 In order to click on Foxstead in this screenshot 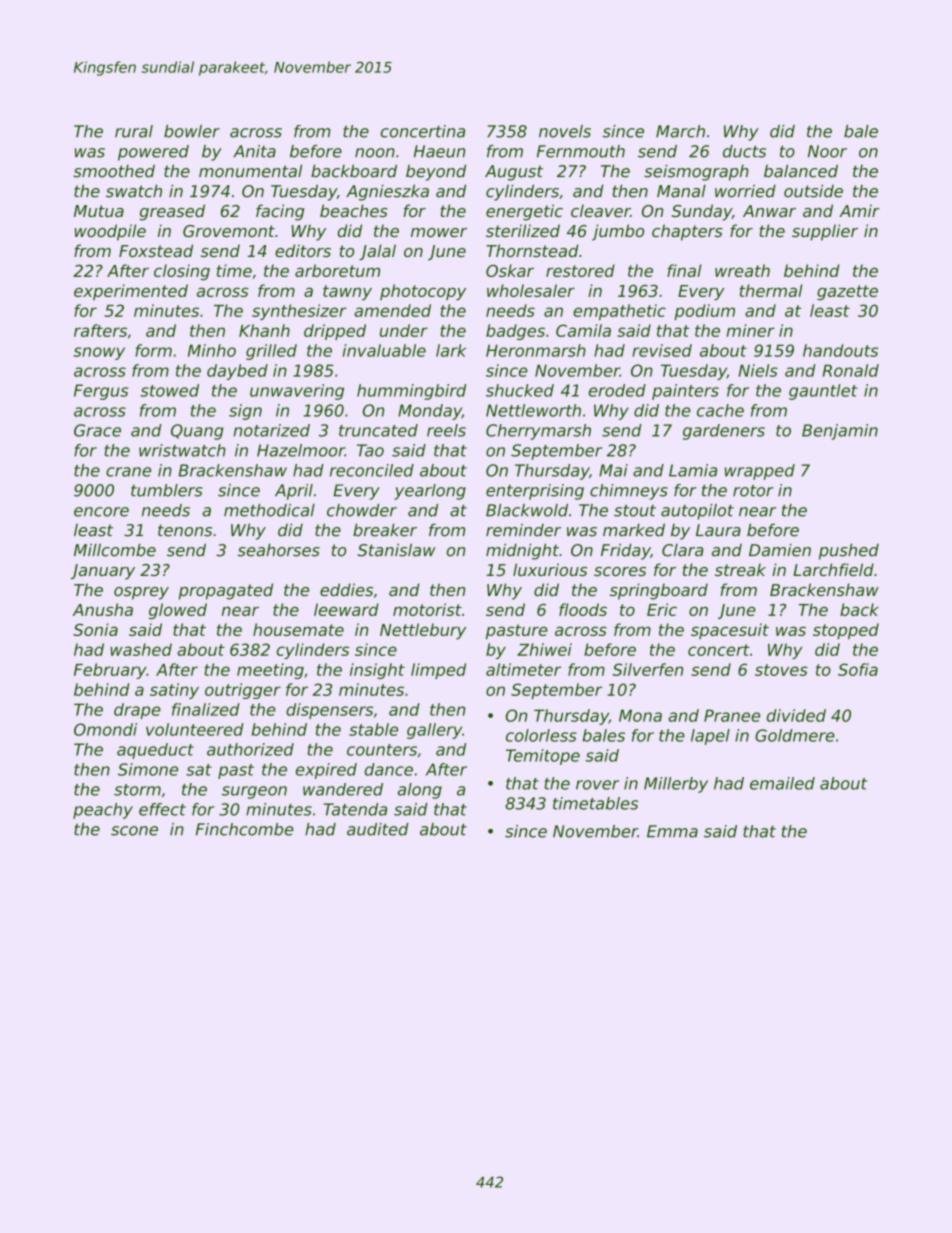, I will do `click(156, 250)`.
